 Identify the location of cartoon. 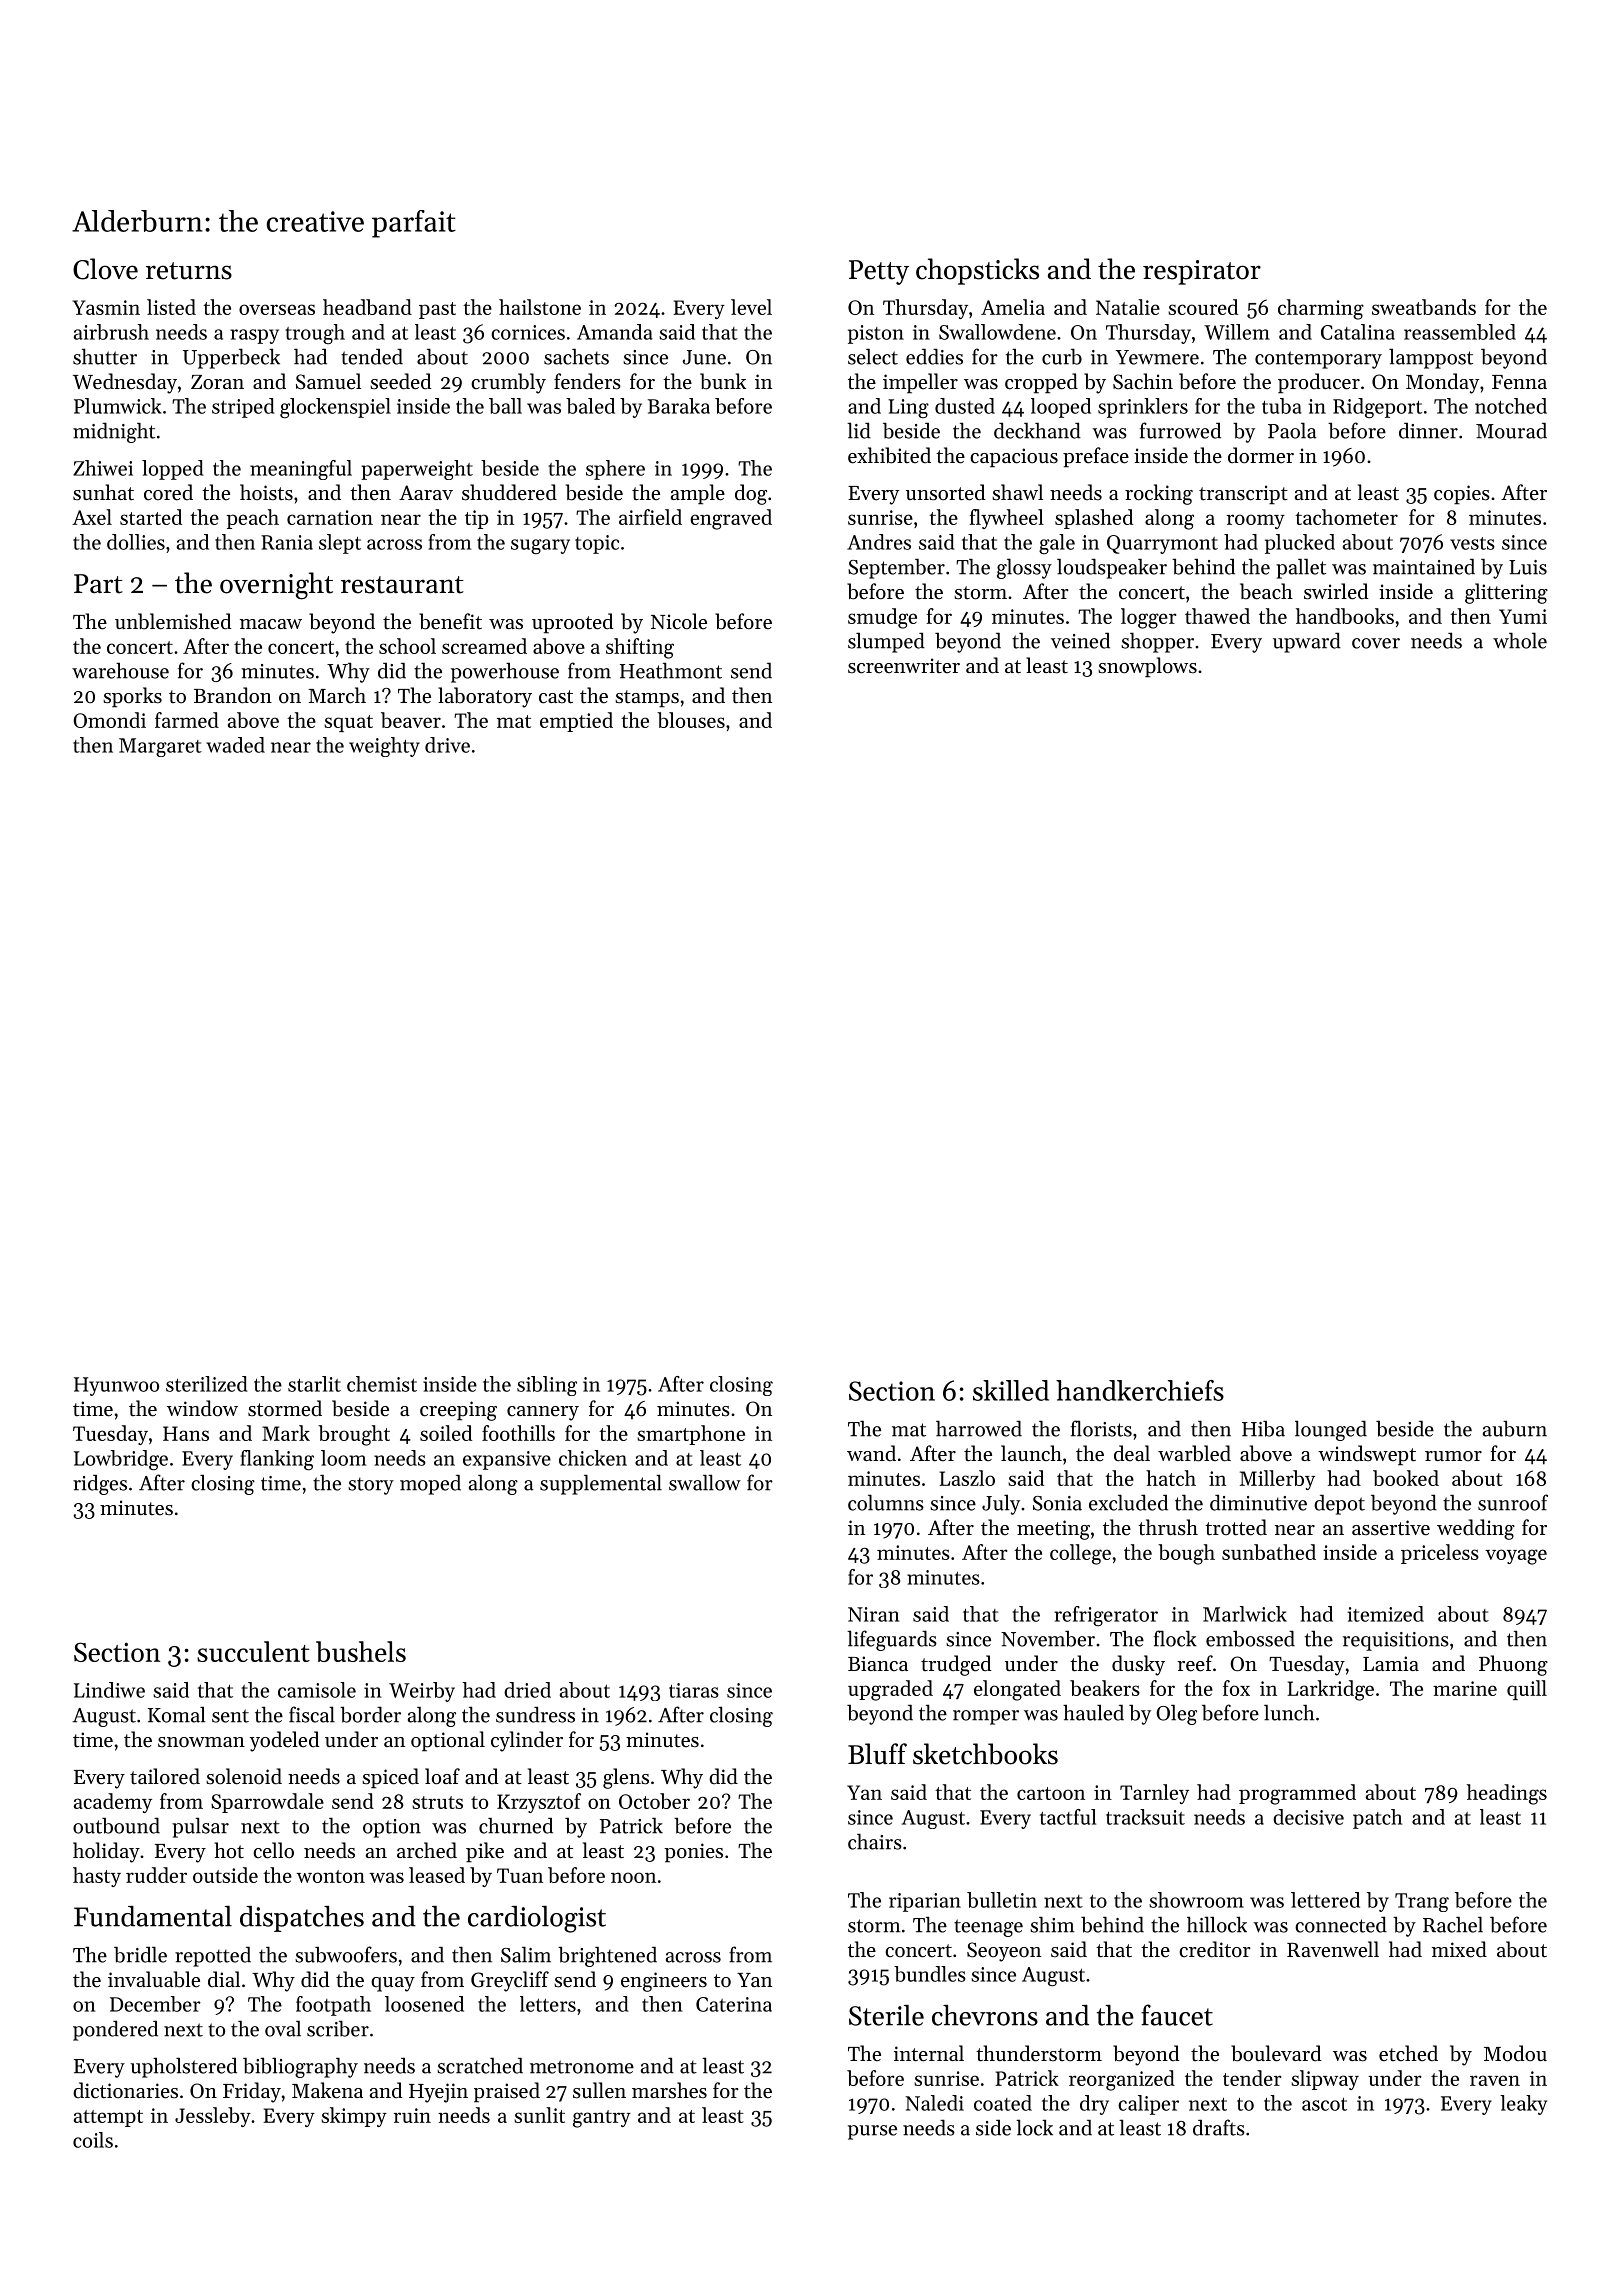
(1051, 1793).
